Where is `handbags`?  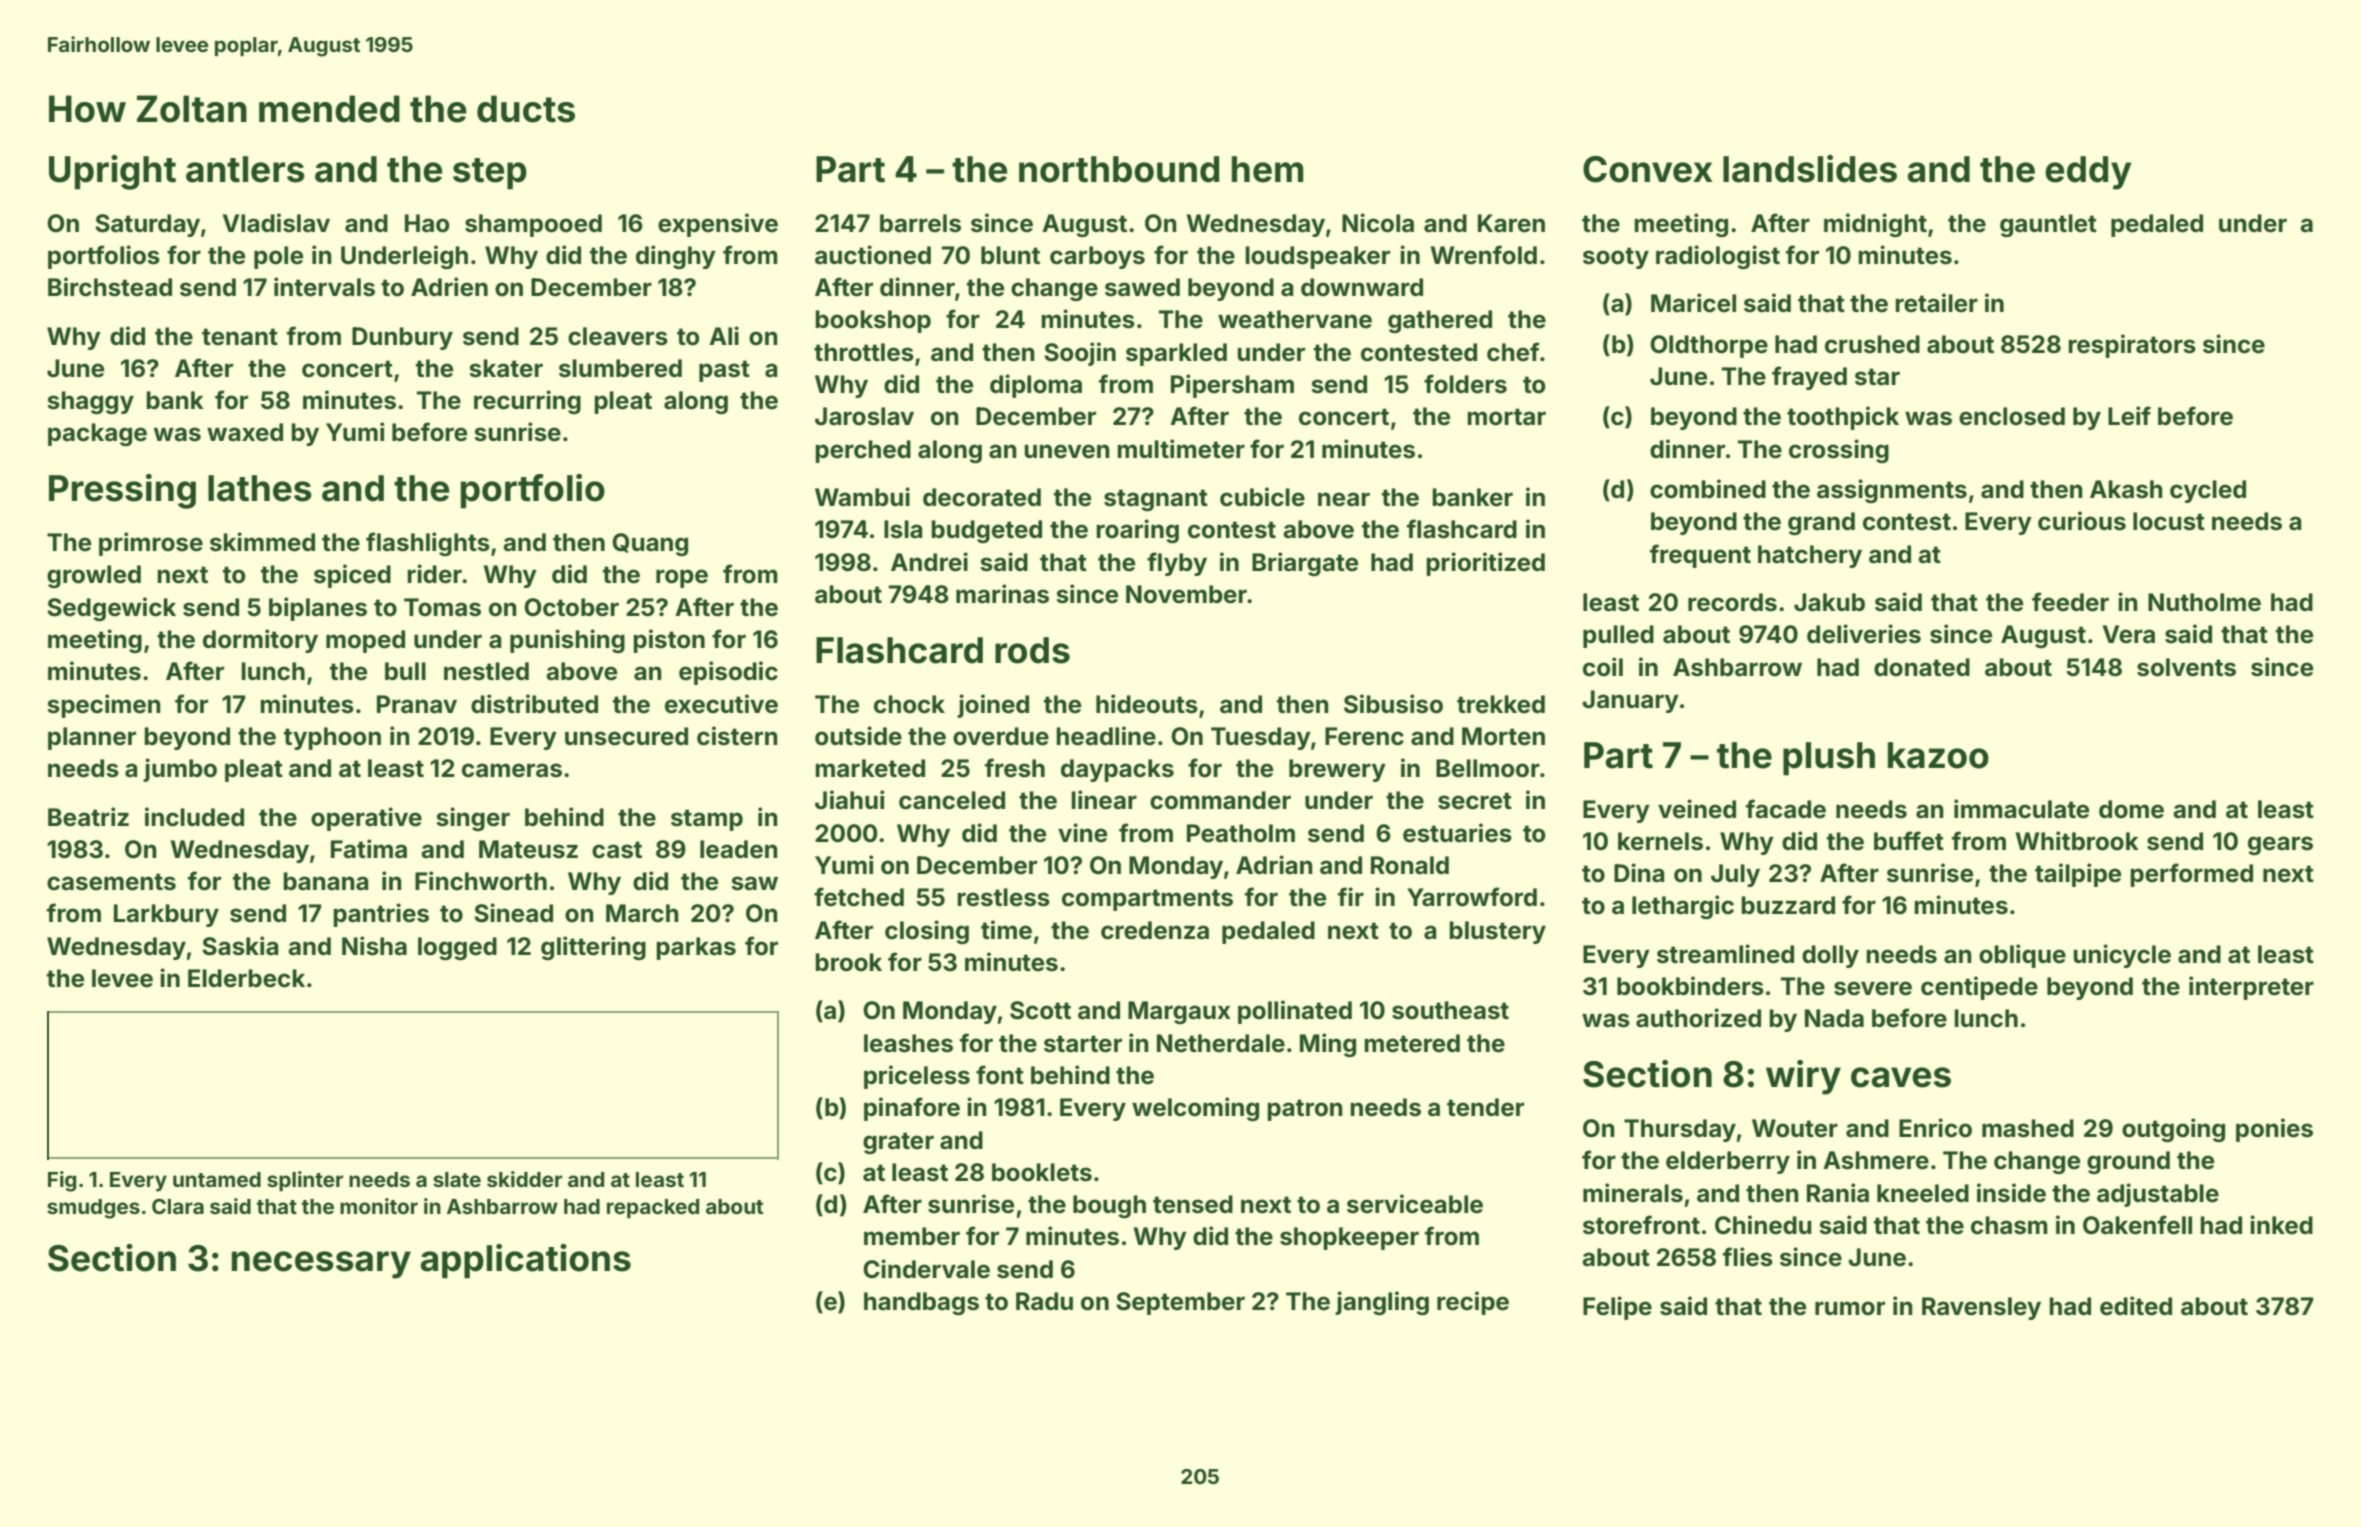 handbags is located at coordinates (921, 1303).
